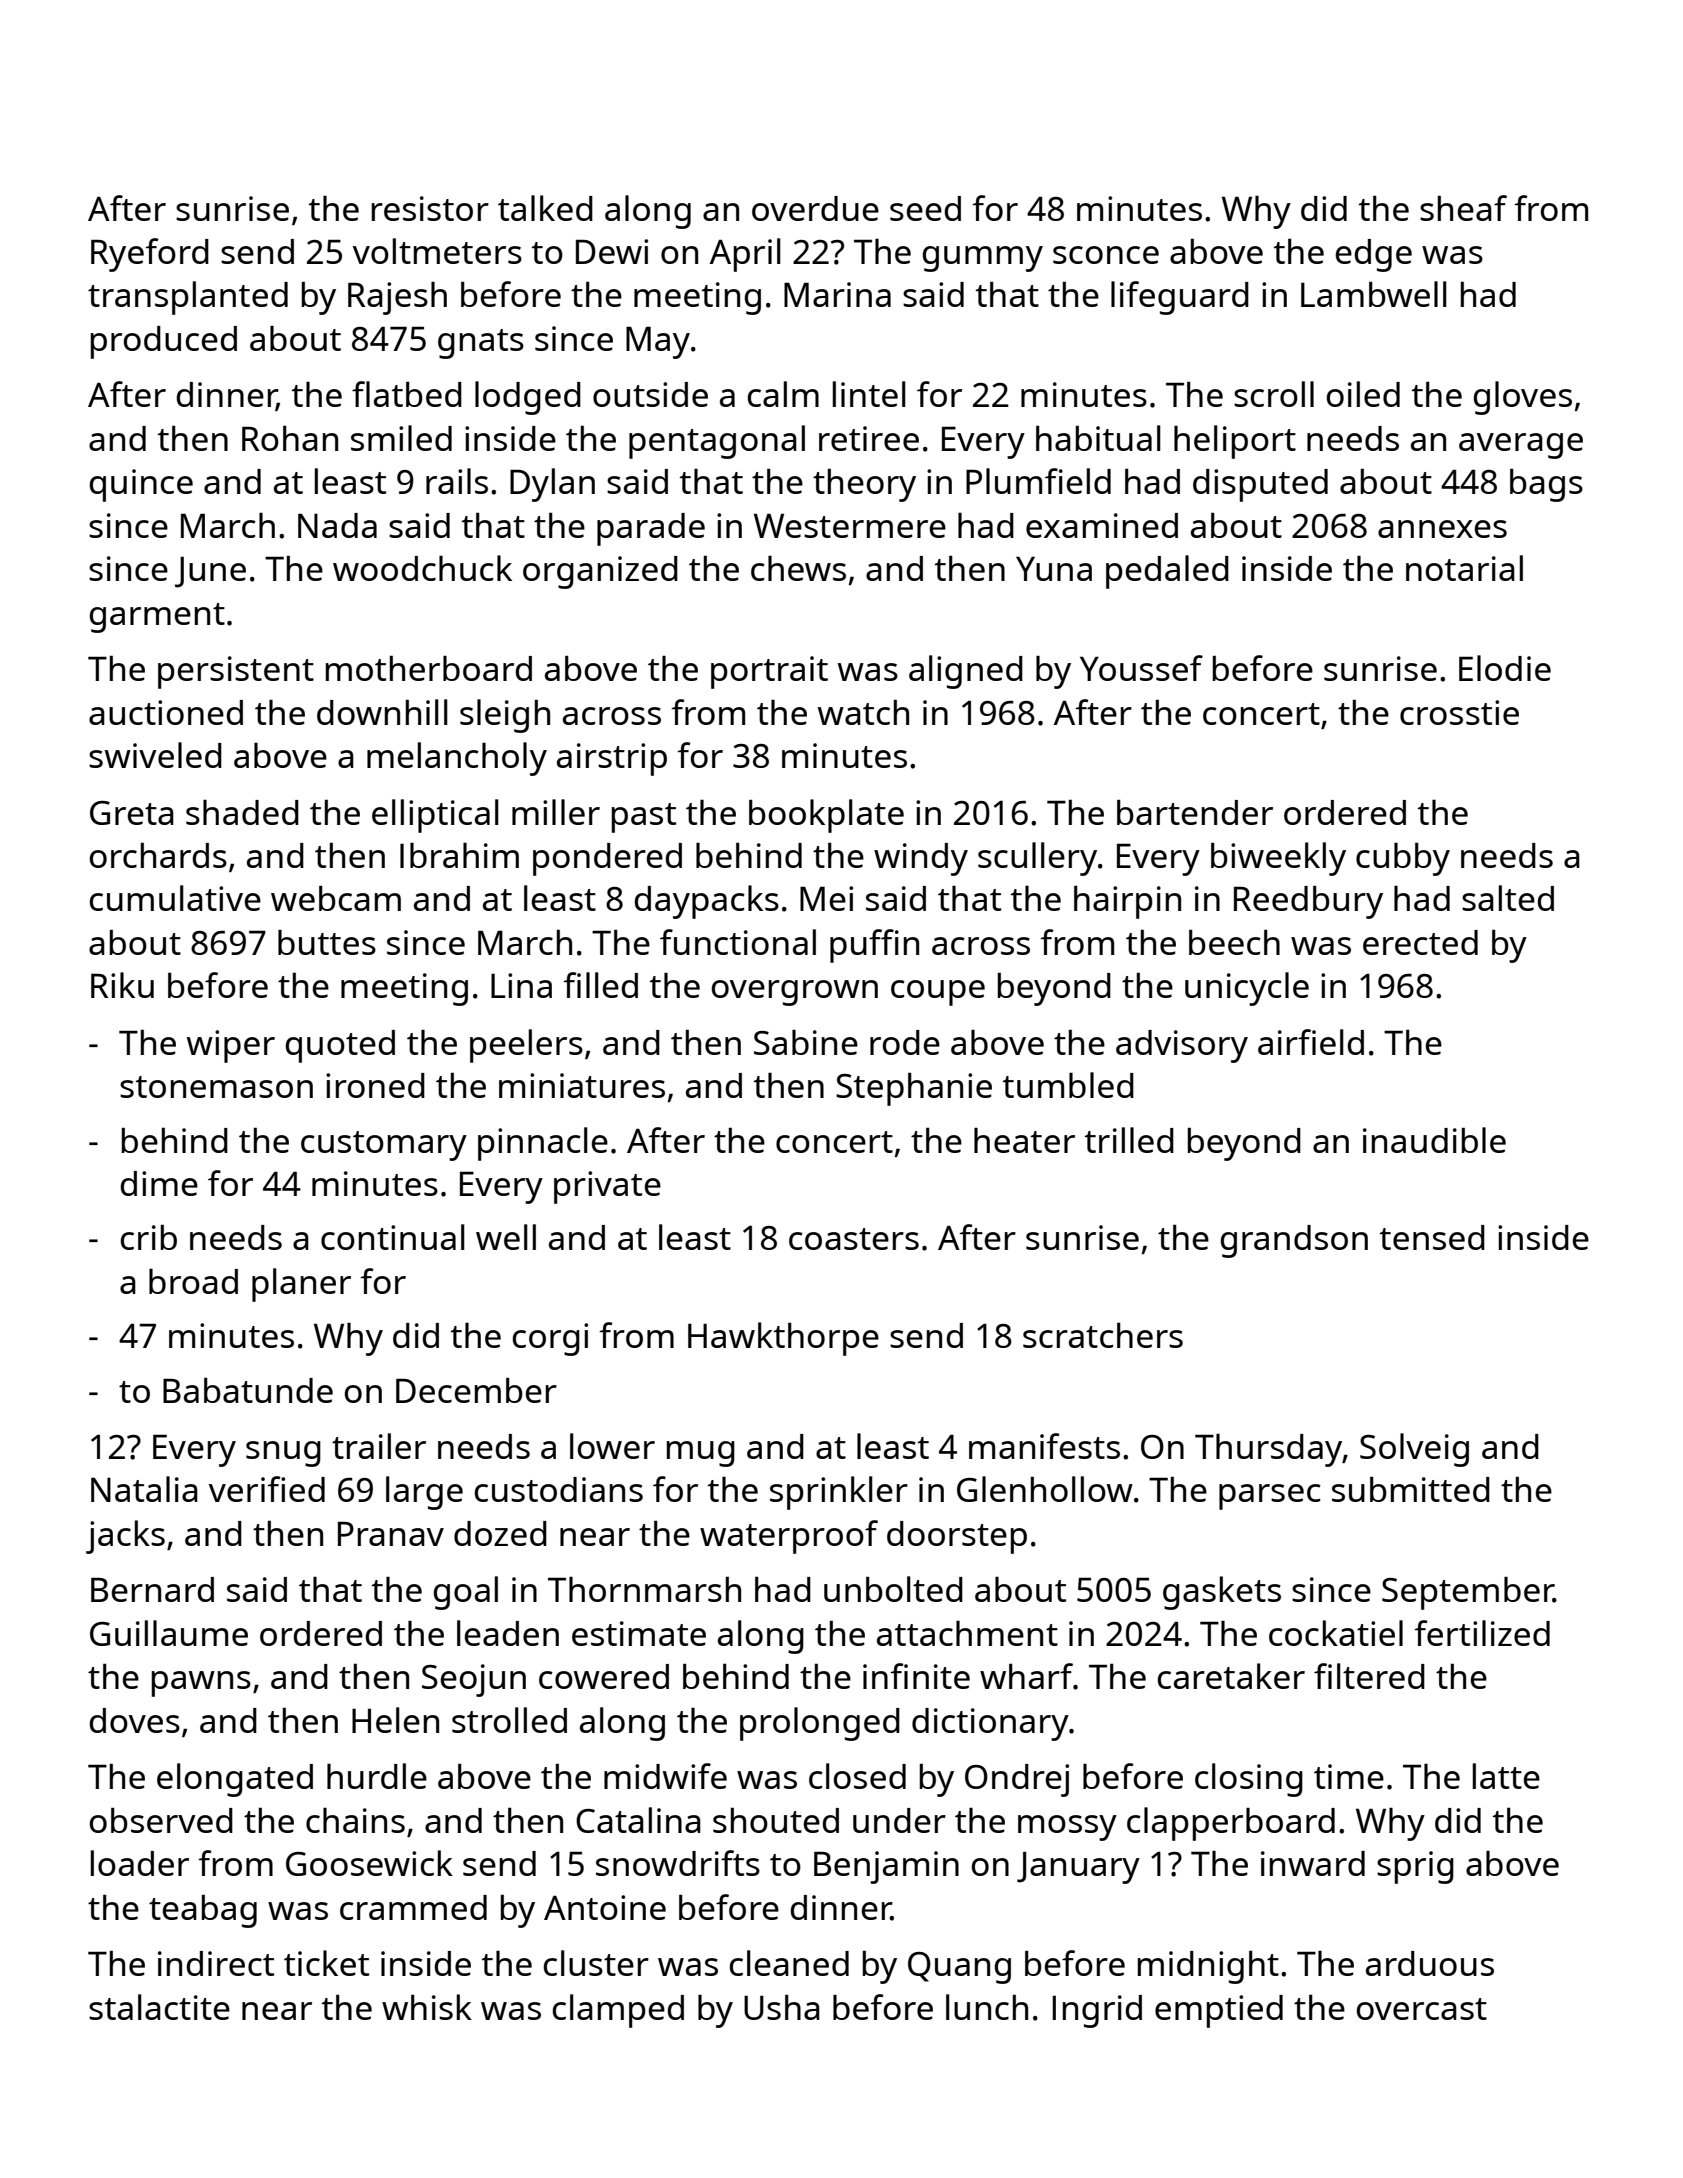  What do you see at coordinates (1167, 572) in the screenshot?
I see `pedaled` at bounding box center [1167, 572].
